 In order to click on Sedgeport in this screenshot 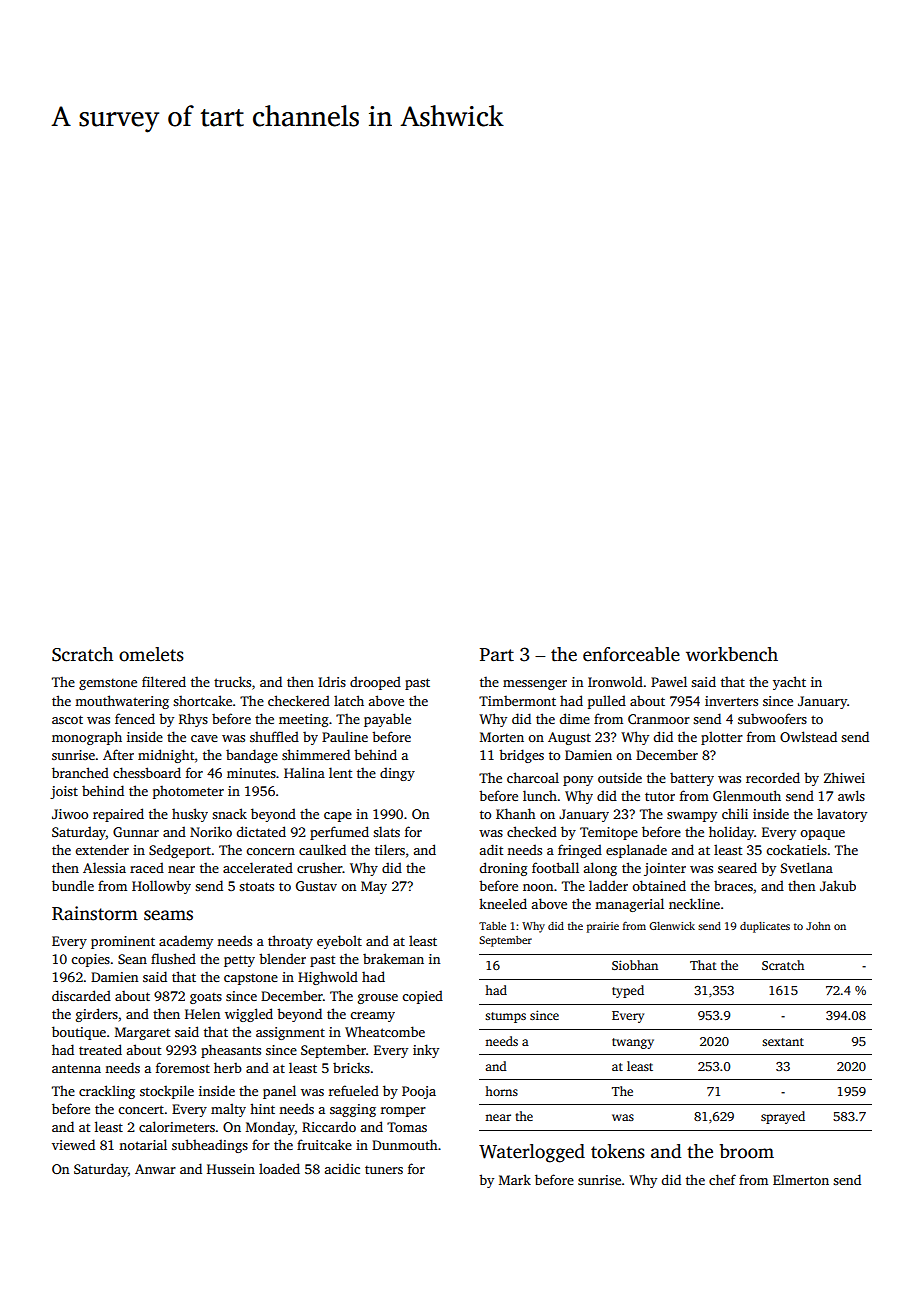, I will do `click(180, 851)`.
